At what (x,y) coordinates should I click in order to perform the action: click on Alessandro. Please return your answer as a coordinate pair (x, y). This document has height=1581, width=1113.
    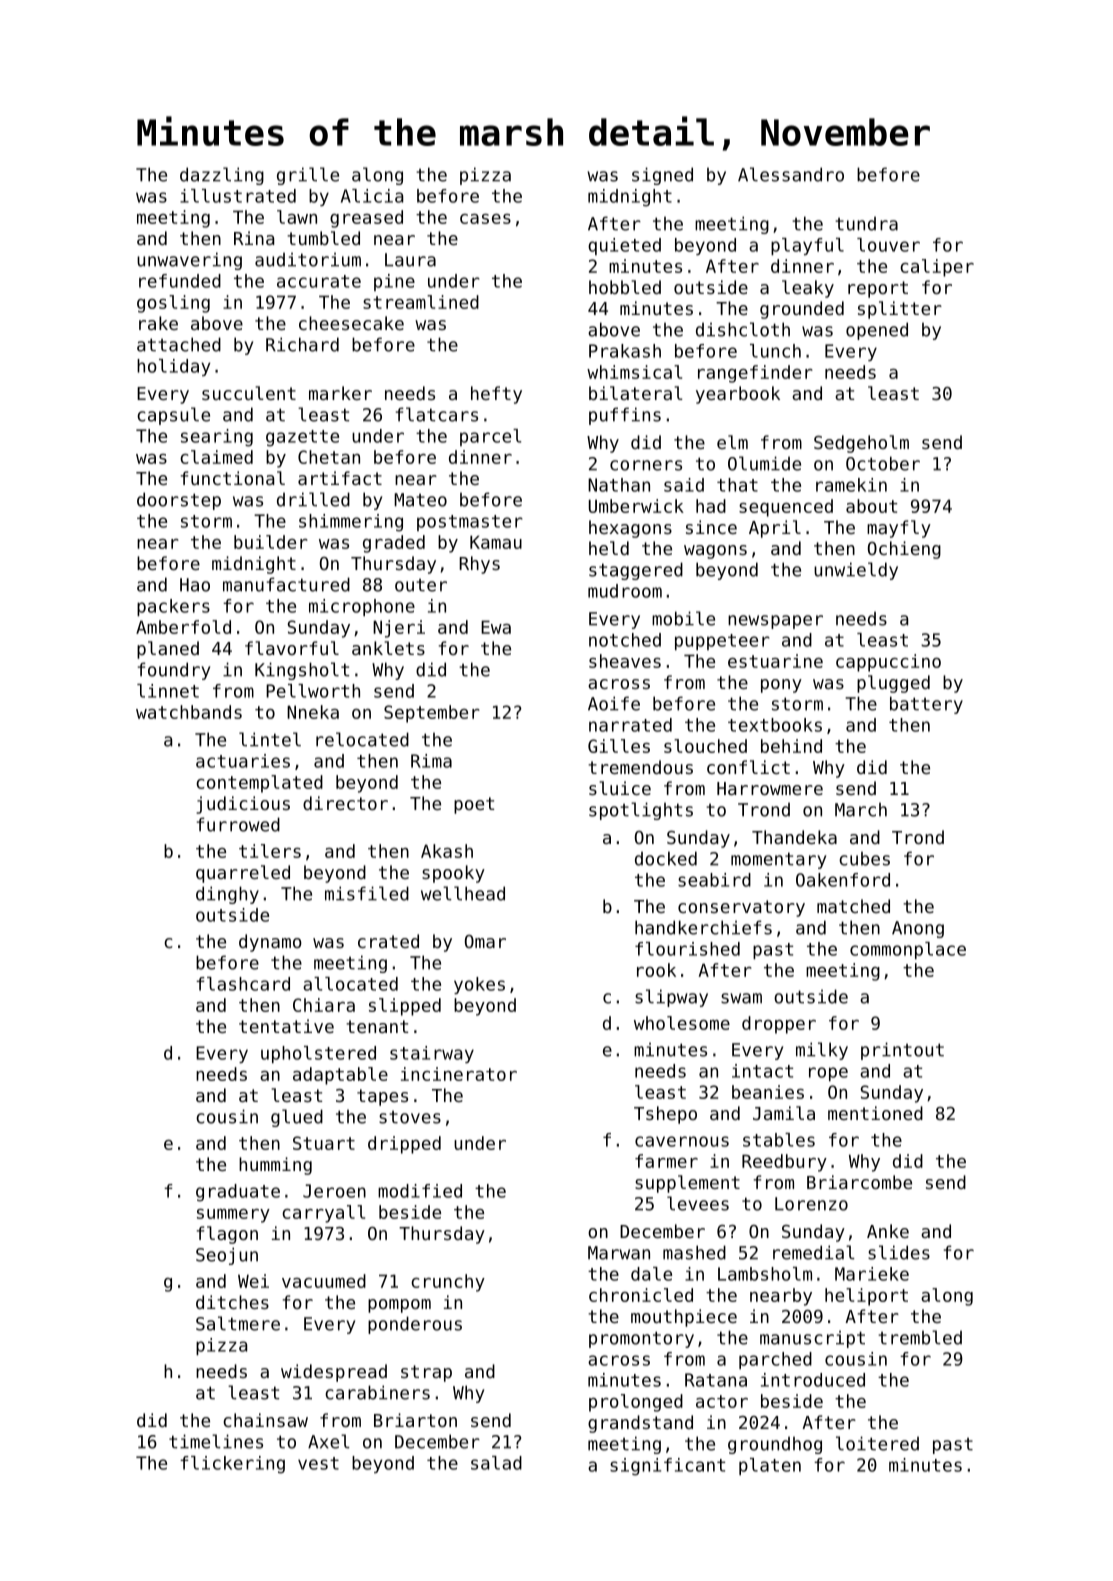
    Looking at the image, I should click on (791, 174).
